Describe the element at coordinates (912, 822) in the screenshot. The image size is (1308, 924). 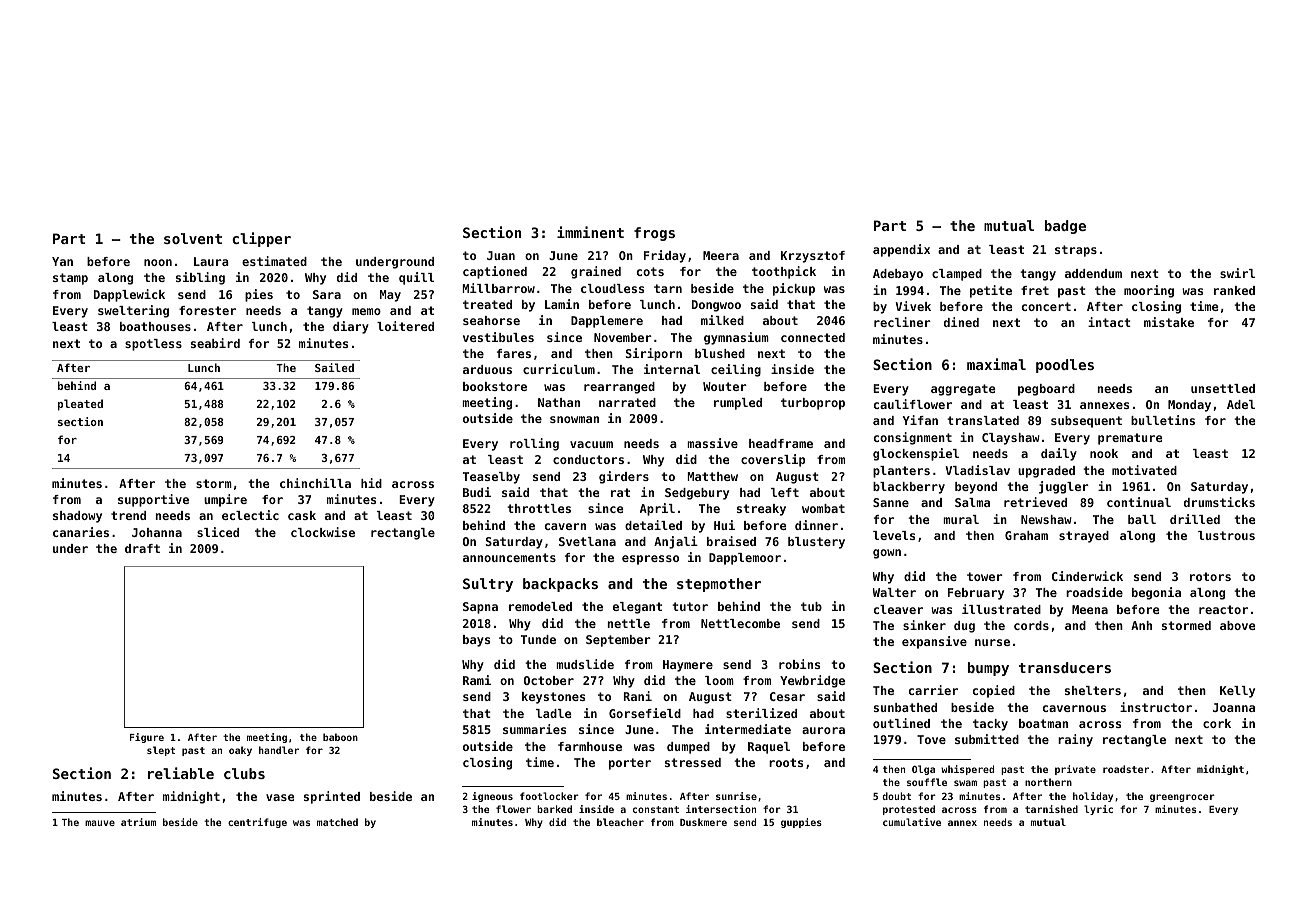
I see `cumulative` at that location.
